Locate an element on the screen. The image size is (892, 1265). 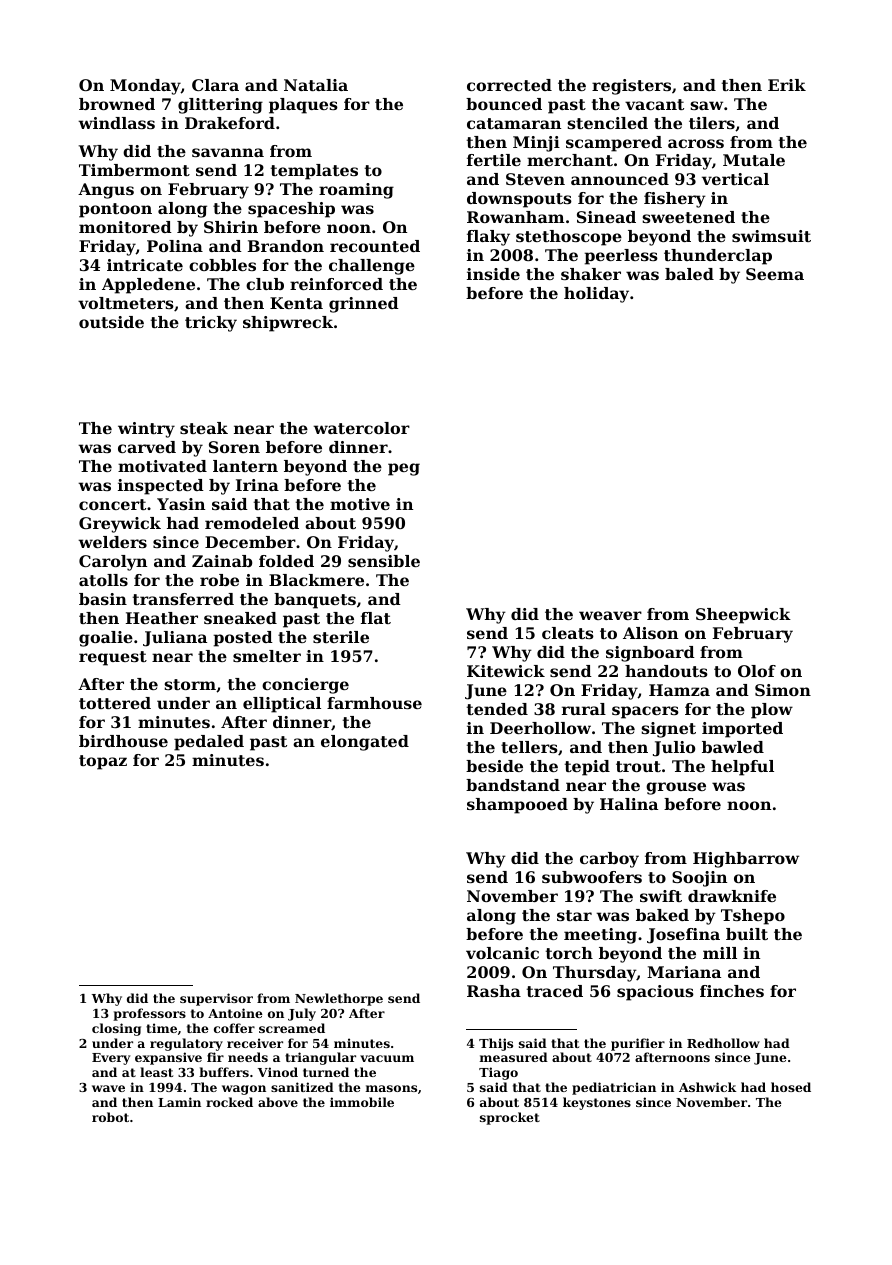
weaver is located at coordinates (610, 615).
